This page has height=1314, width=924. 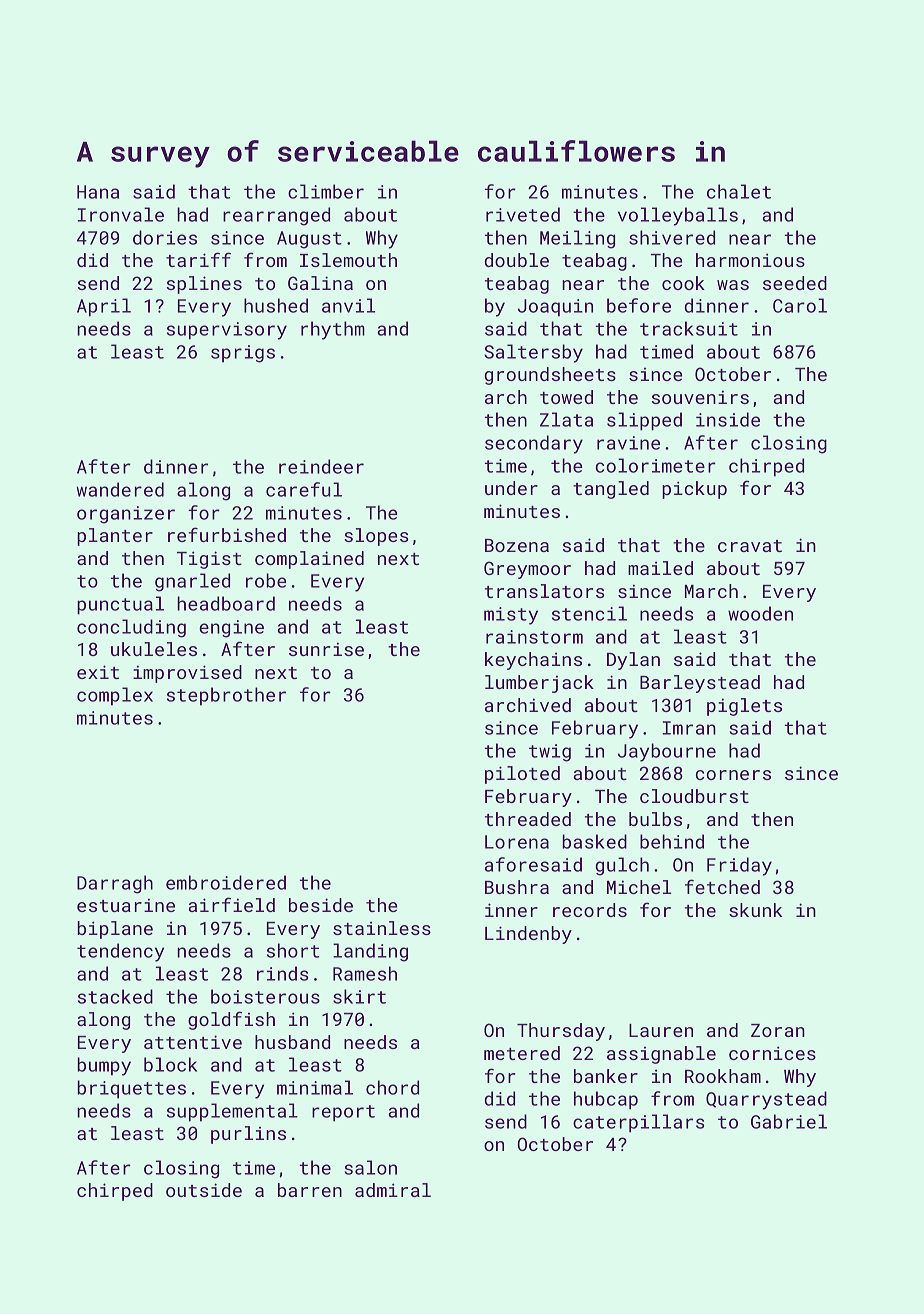 What do you see at coordinates (243, 354) in the page?
I see `sprigs` at bounding box center [243, 354].
